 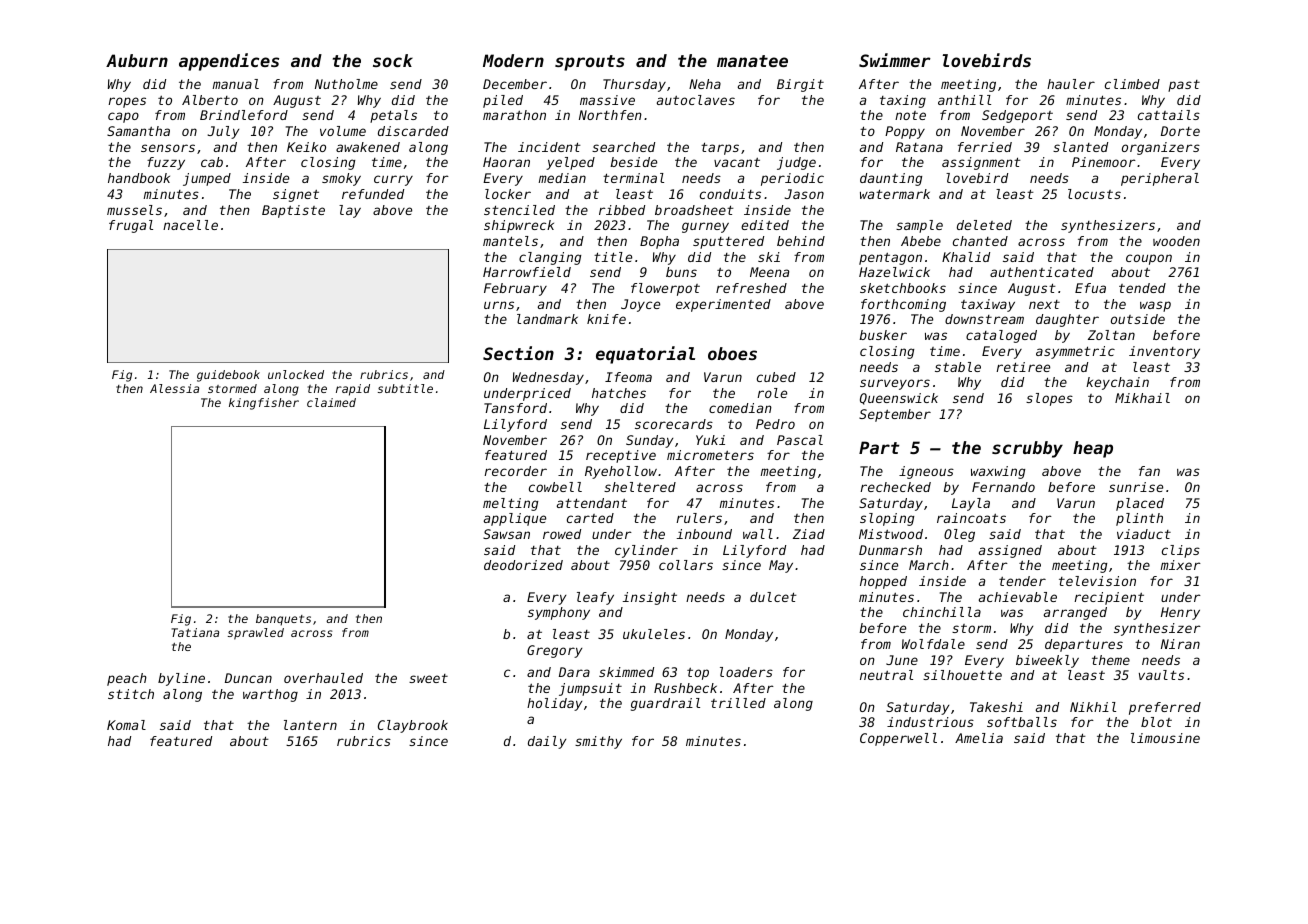 I want to click on hauler, so click(x=1071, y=84).
